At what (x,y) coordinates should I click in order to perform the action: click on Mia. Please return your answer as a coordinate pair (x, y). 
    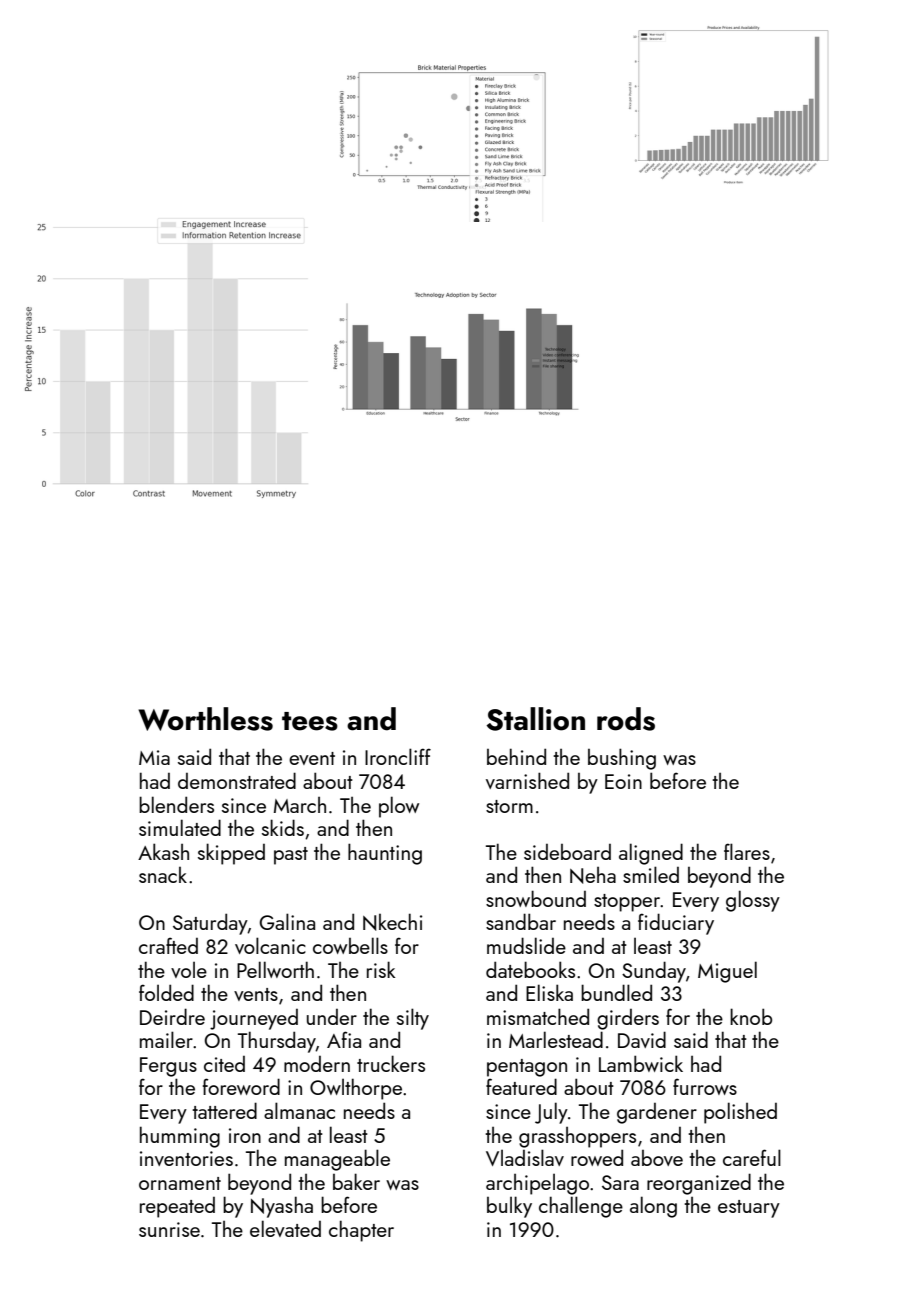
    Looking at the image, I should click on (154, 757).
